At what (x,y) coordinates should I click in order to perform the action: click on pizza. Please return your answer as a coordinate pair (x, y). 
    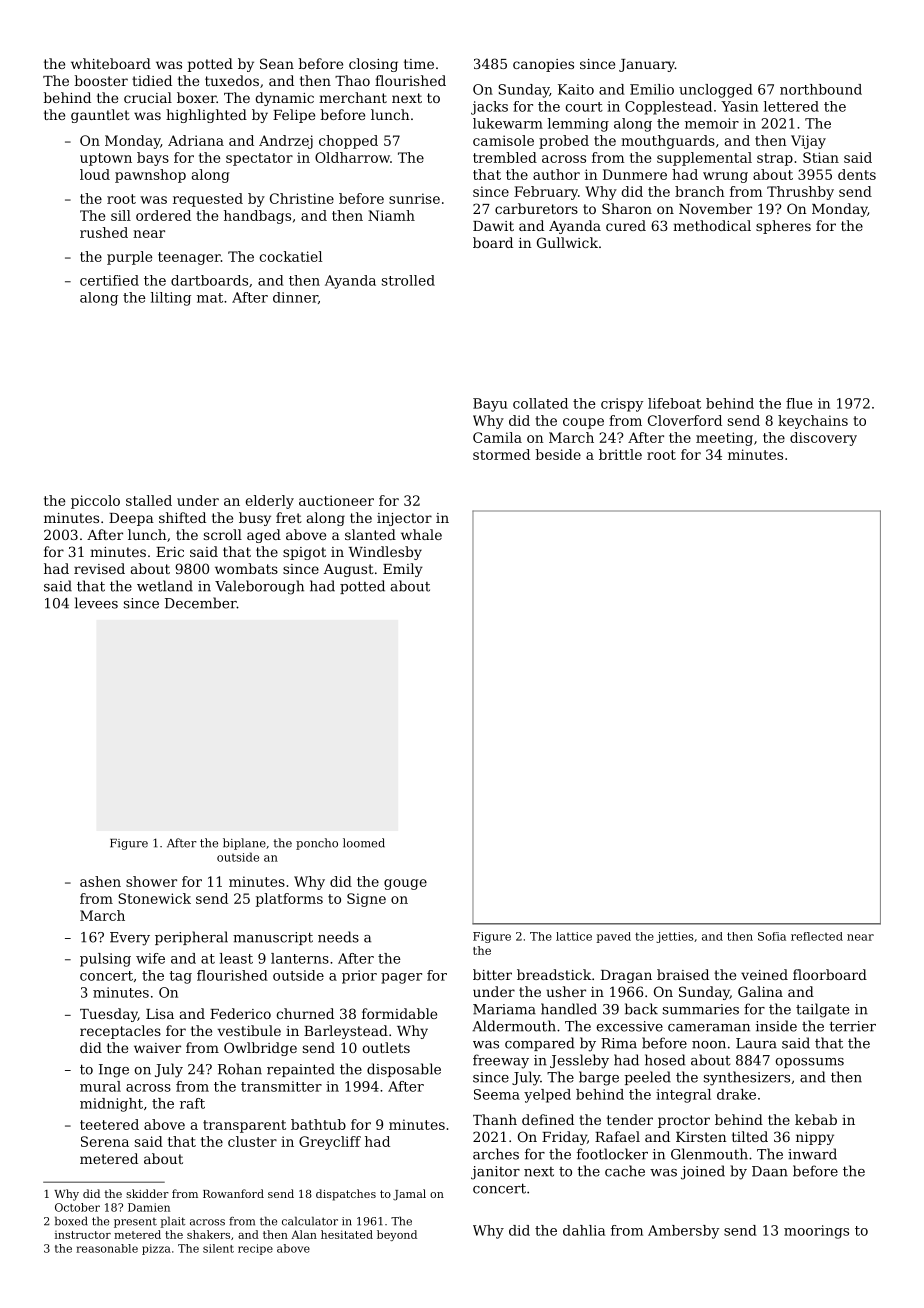
    Looking at the image, I should click on (156, 1249).
